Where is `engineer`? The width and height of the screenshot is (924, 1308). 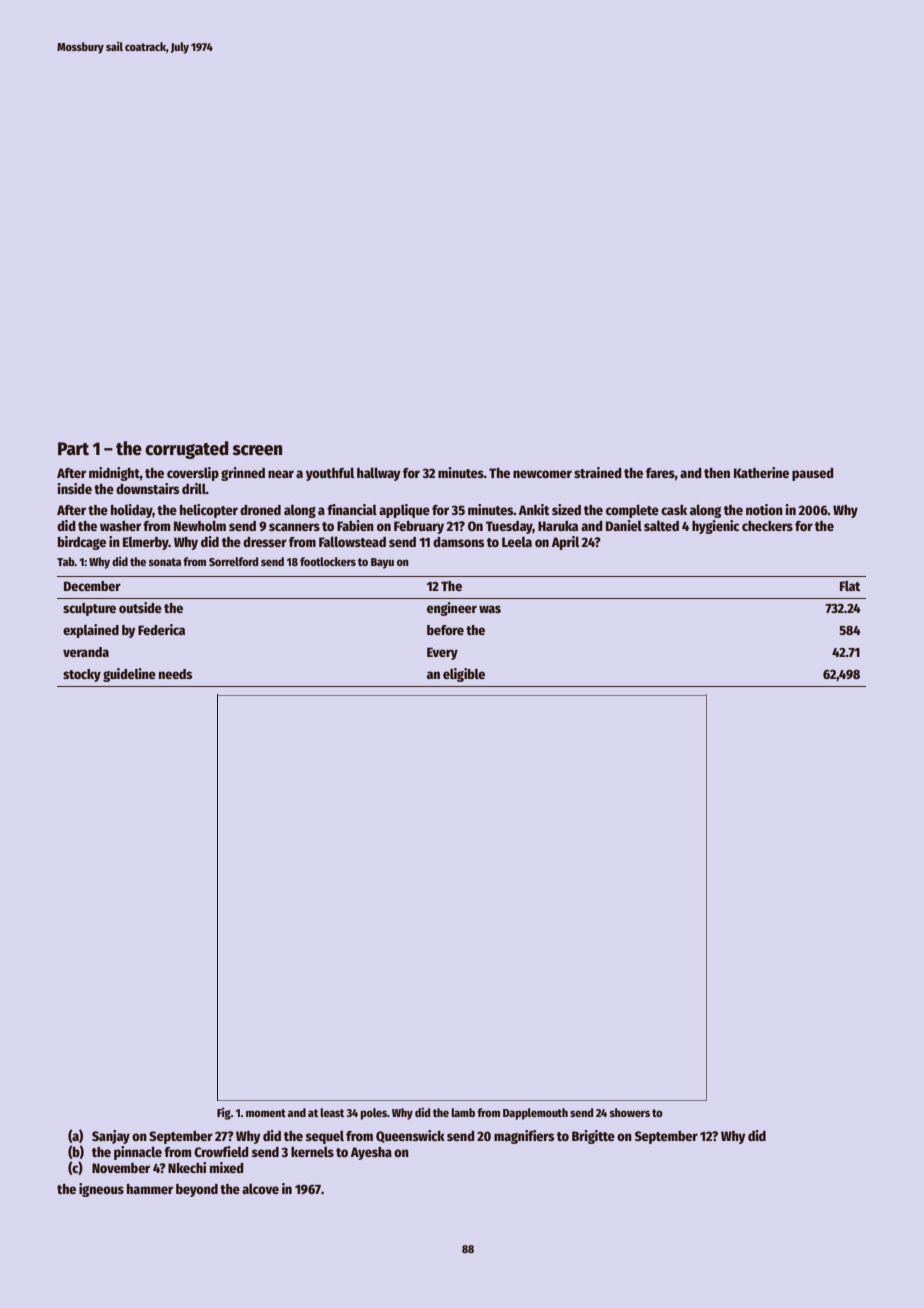 engineer is located at coordinates (452, 609).
